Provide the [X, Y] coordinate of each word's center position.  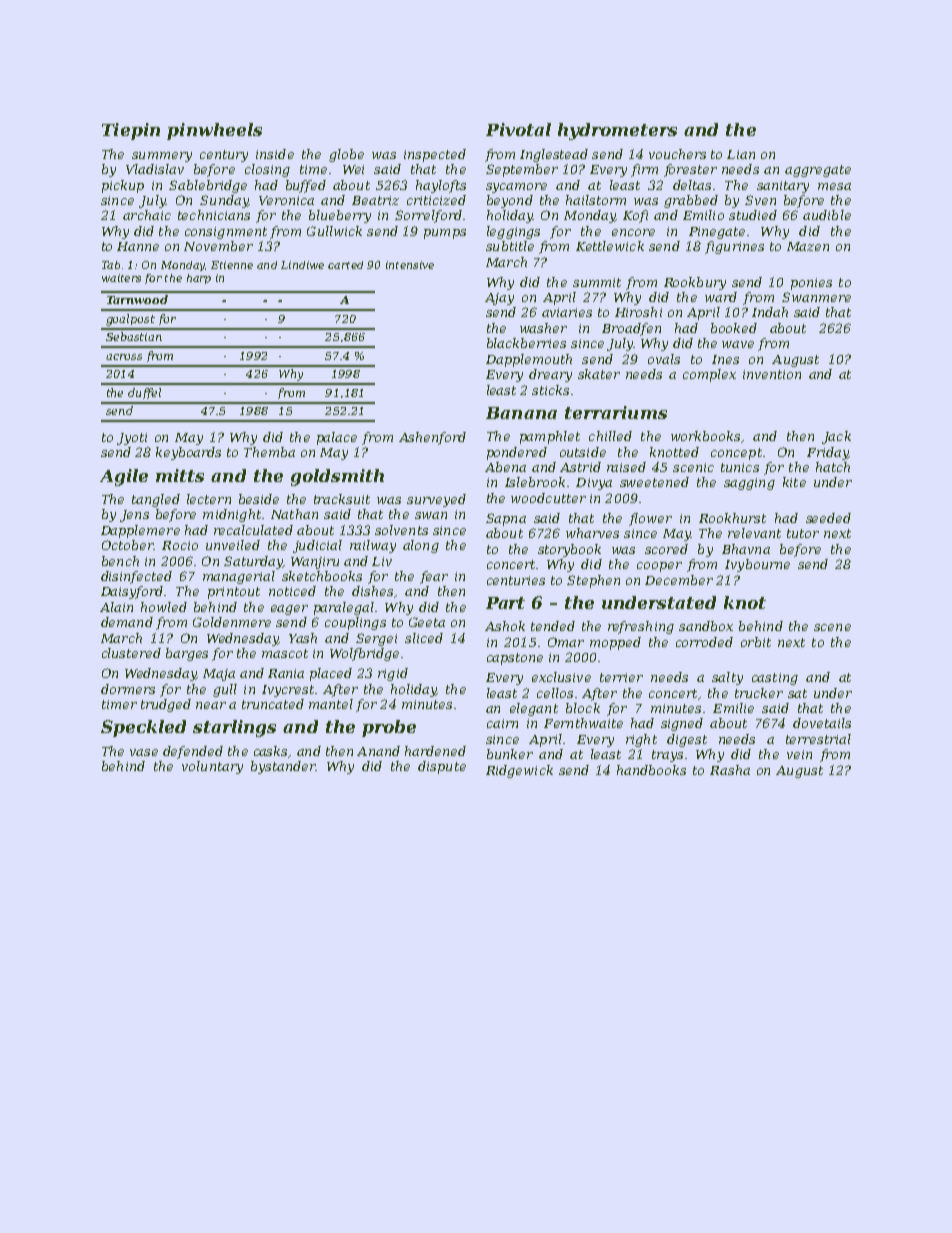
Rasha [730, 770]
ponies [811, 284]
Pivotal [518, 129]
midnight [232, 515]
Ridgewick [519, 771]
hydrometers [617, 131]
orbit [756, 642]
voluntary [212, 767]
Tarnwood [137, 299]
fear [434, 577]
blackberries [526, 343]
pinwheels [214, 131]
